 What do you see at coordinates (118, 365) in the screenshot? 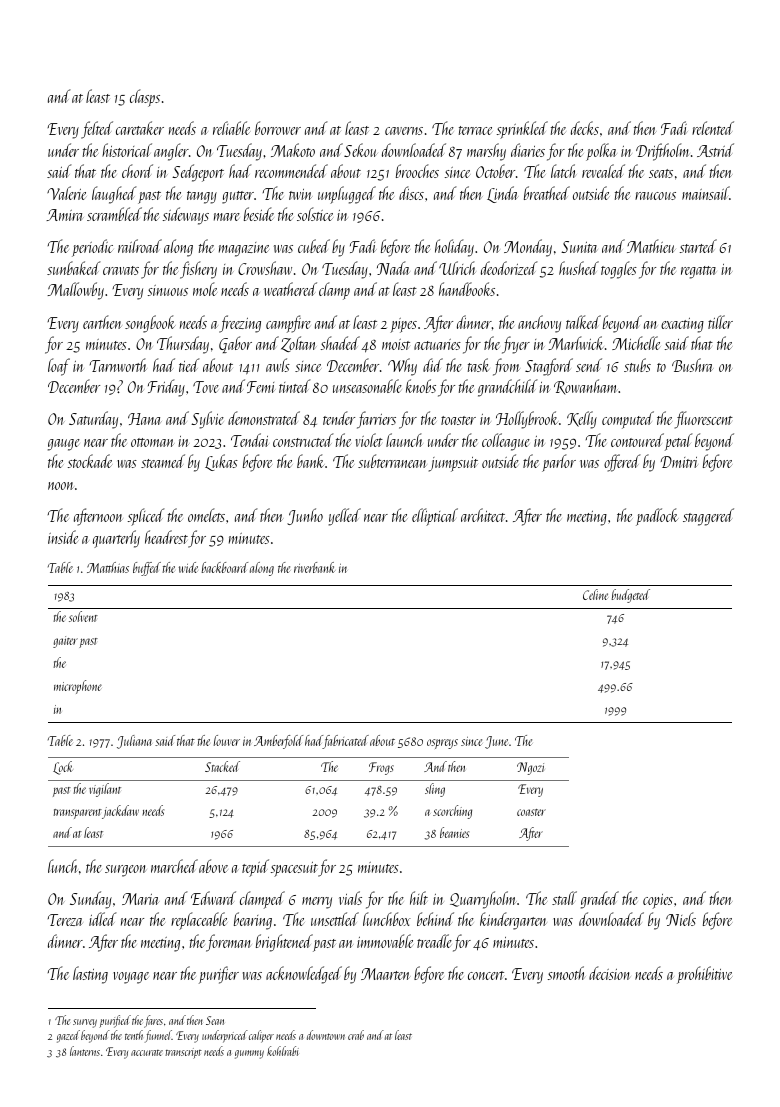
I see `Tarnworth` at bounding box center [118, 365].
